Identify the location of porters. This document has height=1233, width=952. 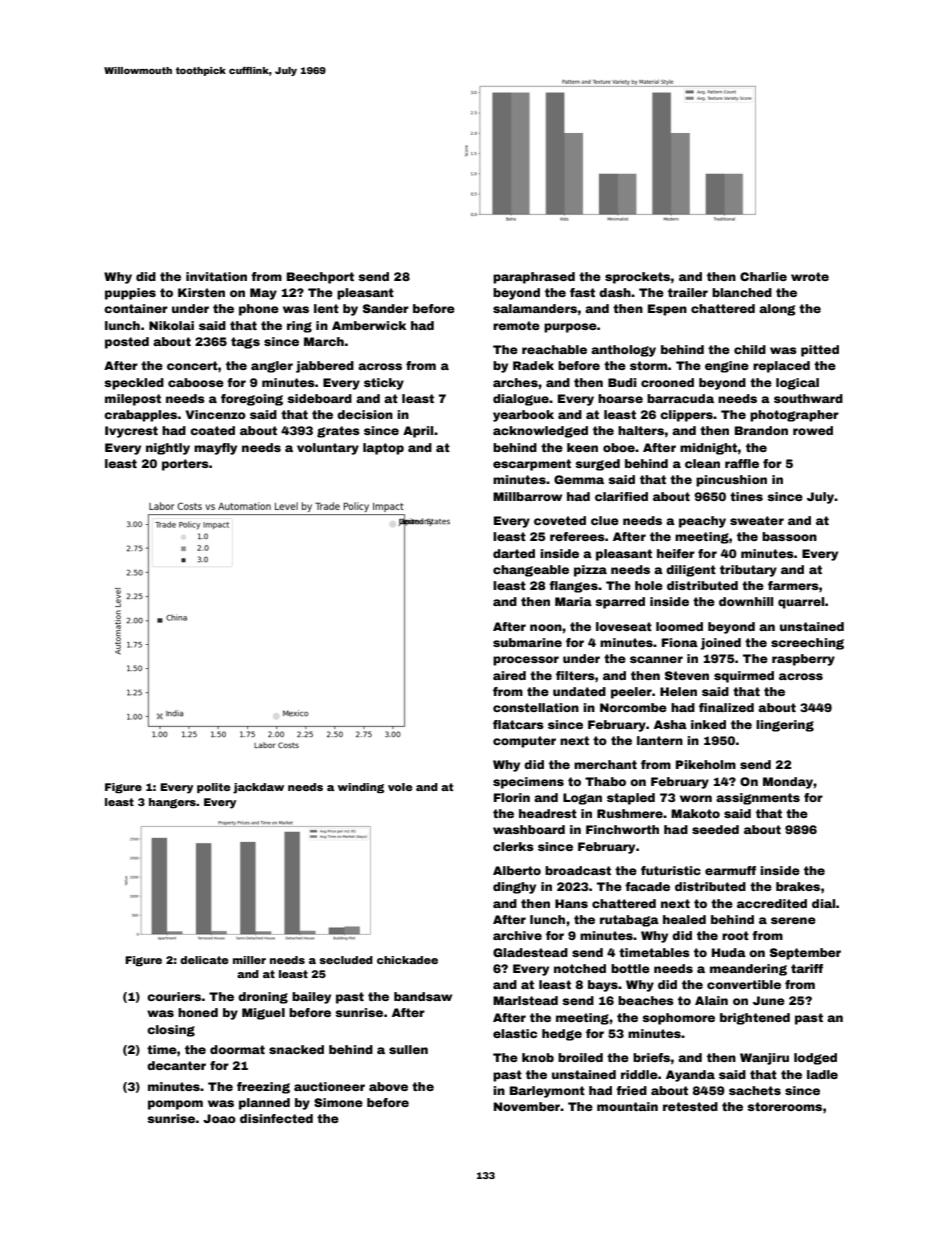
(185, 465).
